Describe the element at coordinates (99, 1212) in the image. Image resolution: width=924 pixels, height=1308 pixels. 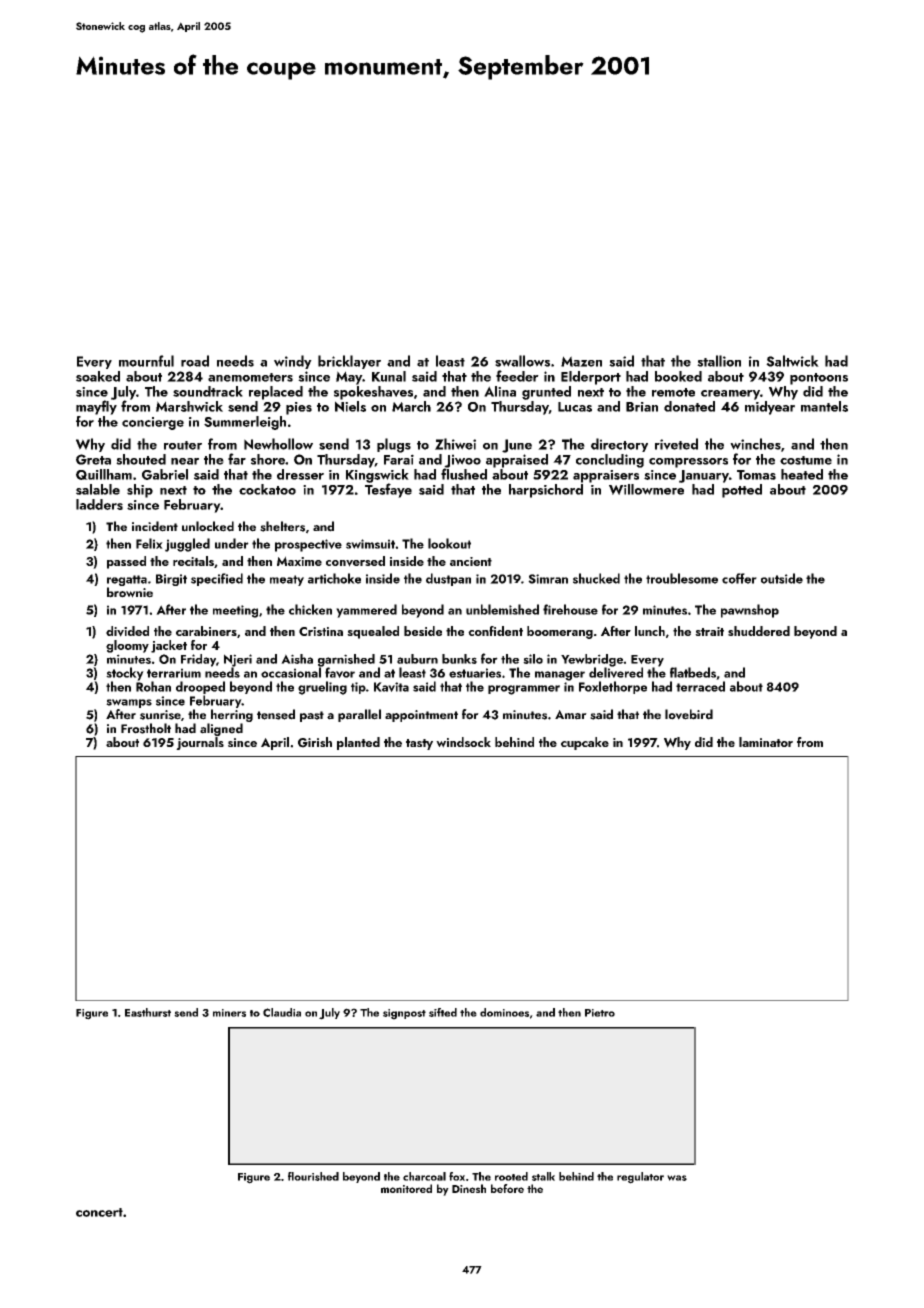
I see `concert` at that location.
